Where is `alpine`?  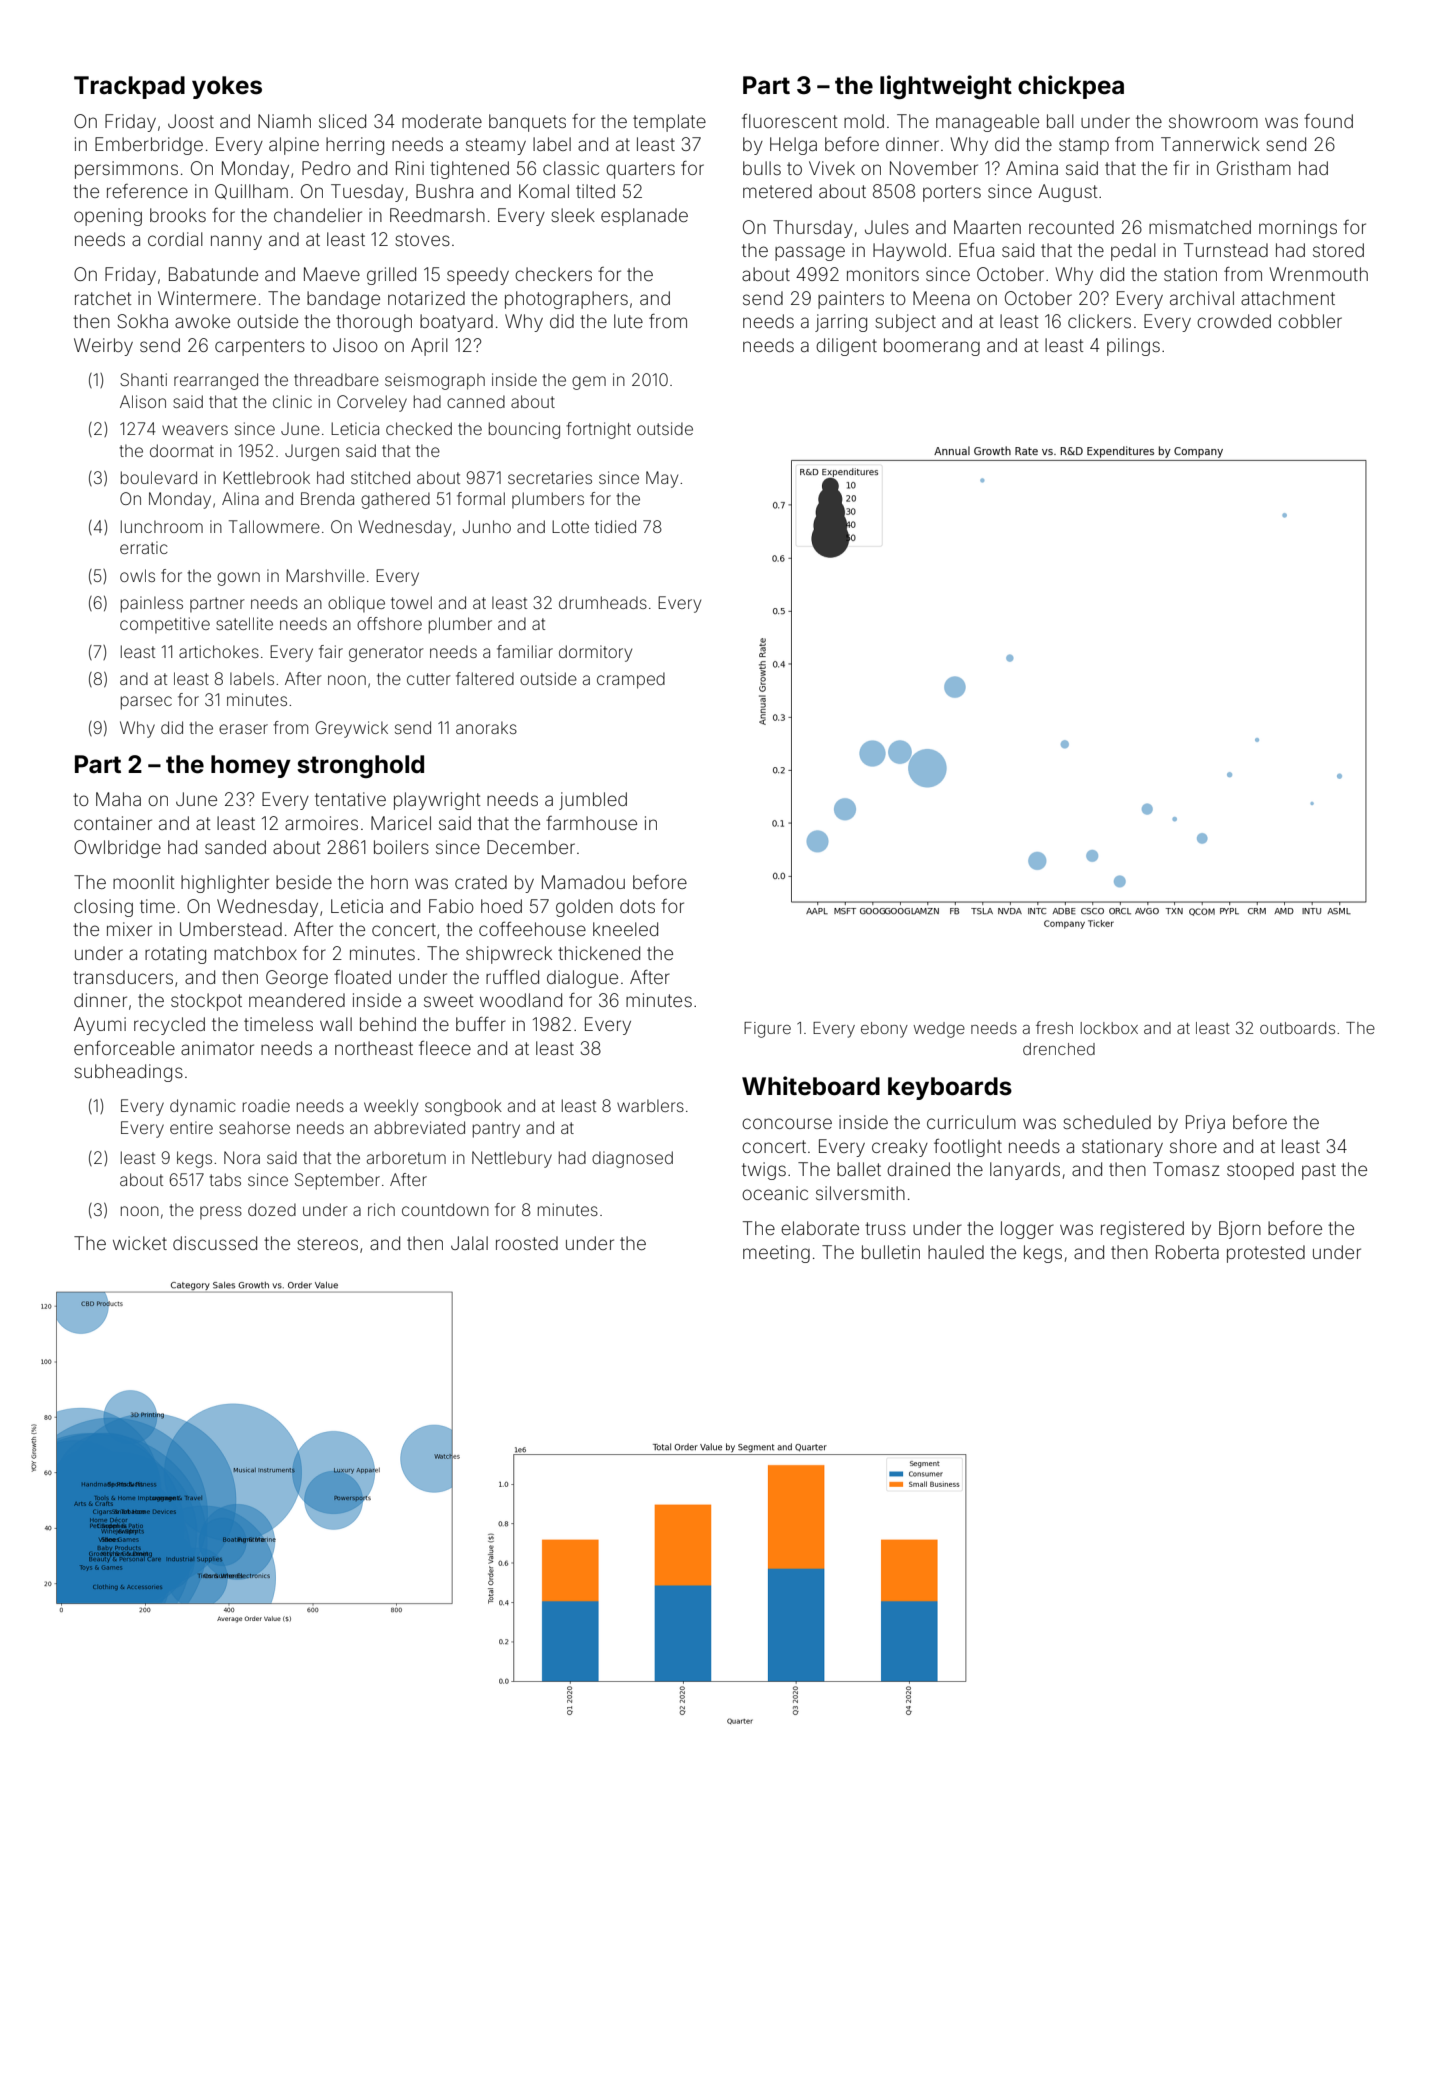
alpine is located at coordinates (294, 146).
